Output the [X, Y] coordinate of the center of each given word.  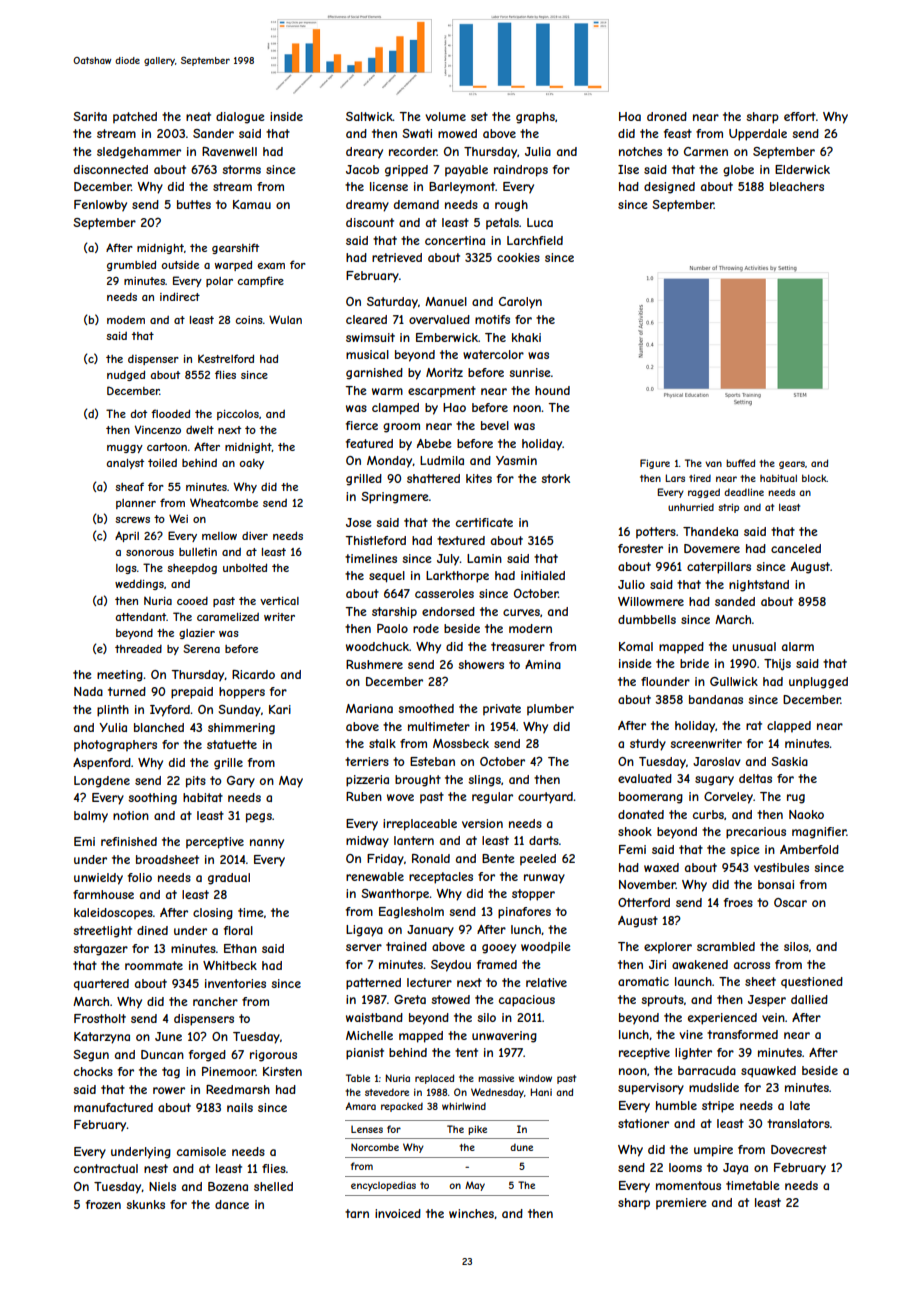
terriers [367, 761]
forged [207, 1056]
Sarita [90, 116]
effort [800, 116]
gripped [406, 171]
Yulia [113, 727]
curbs [708, 814]
